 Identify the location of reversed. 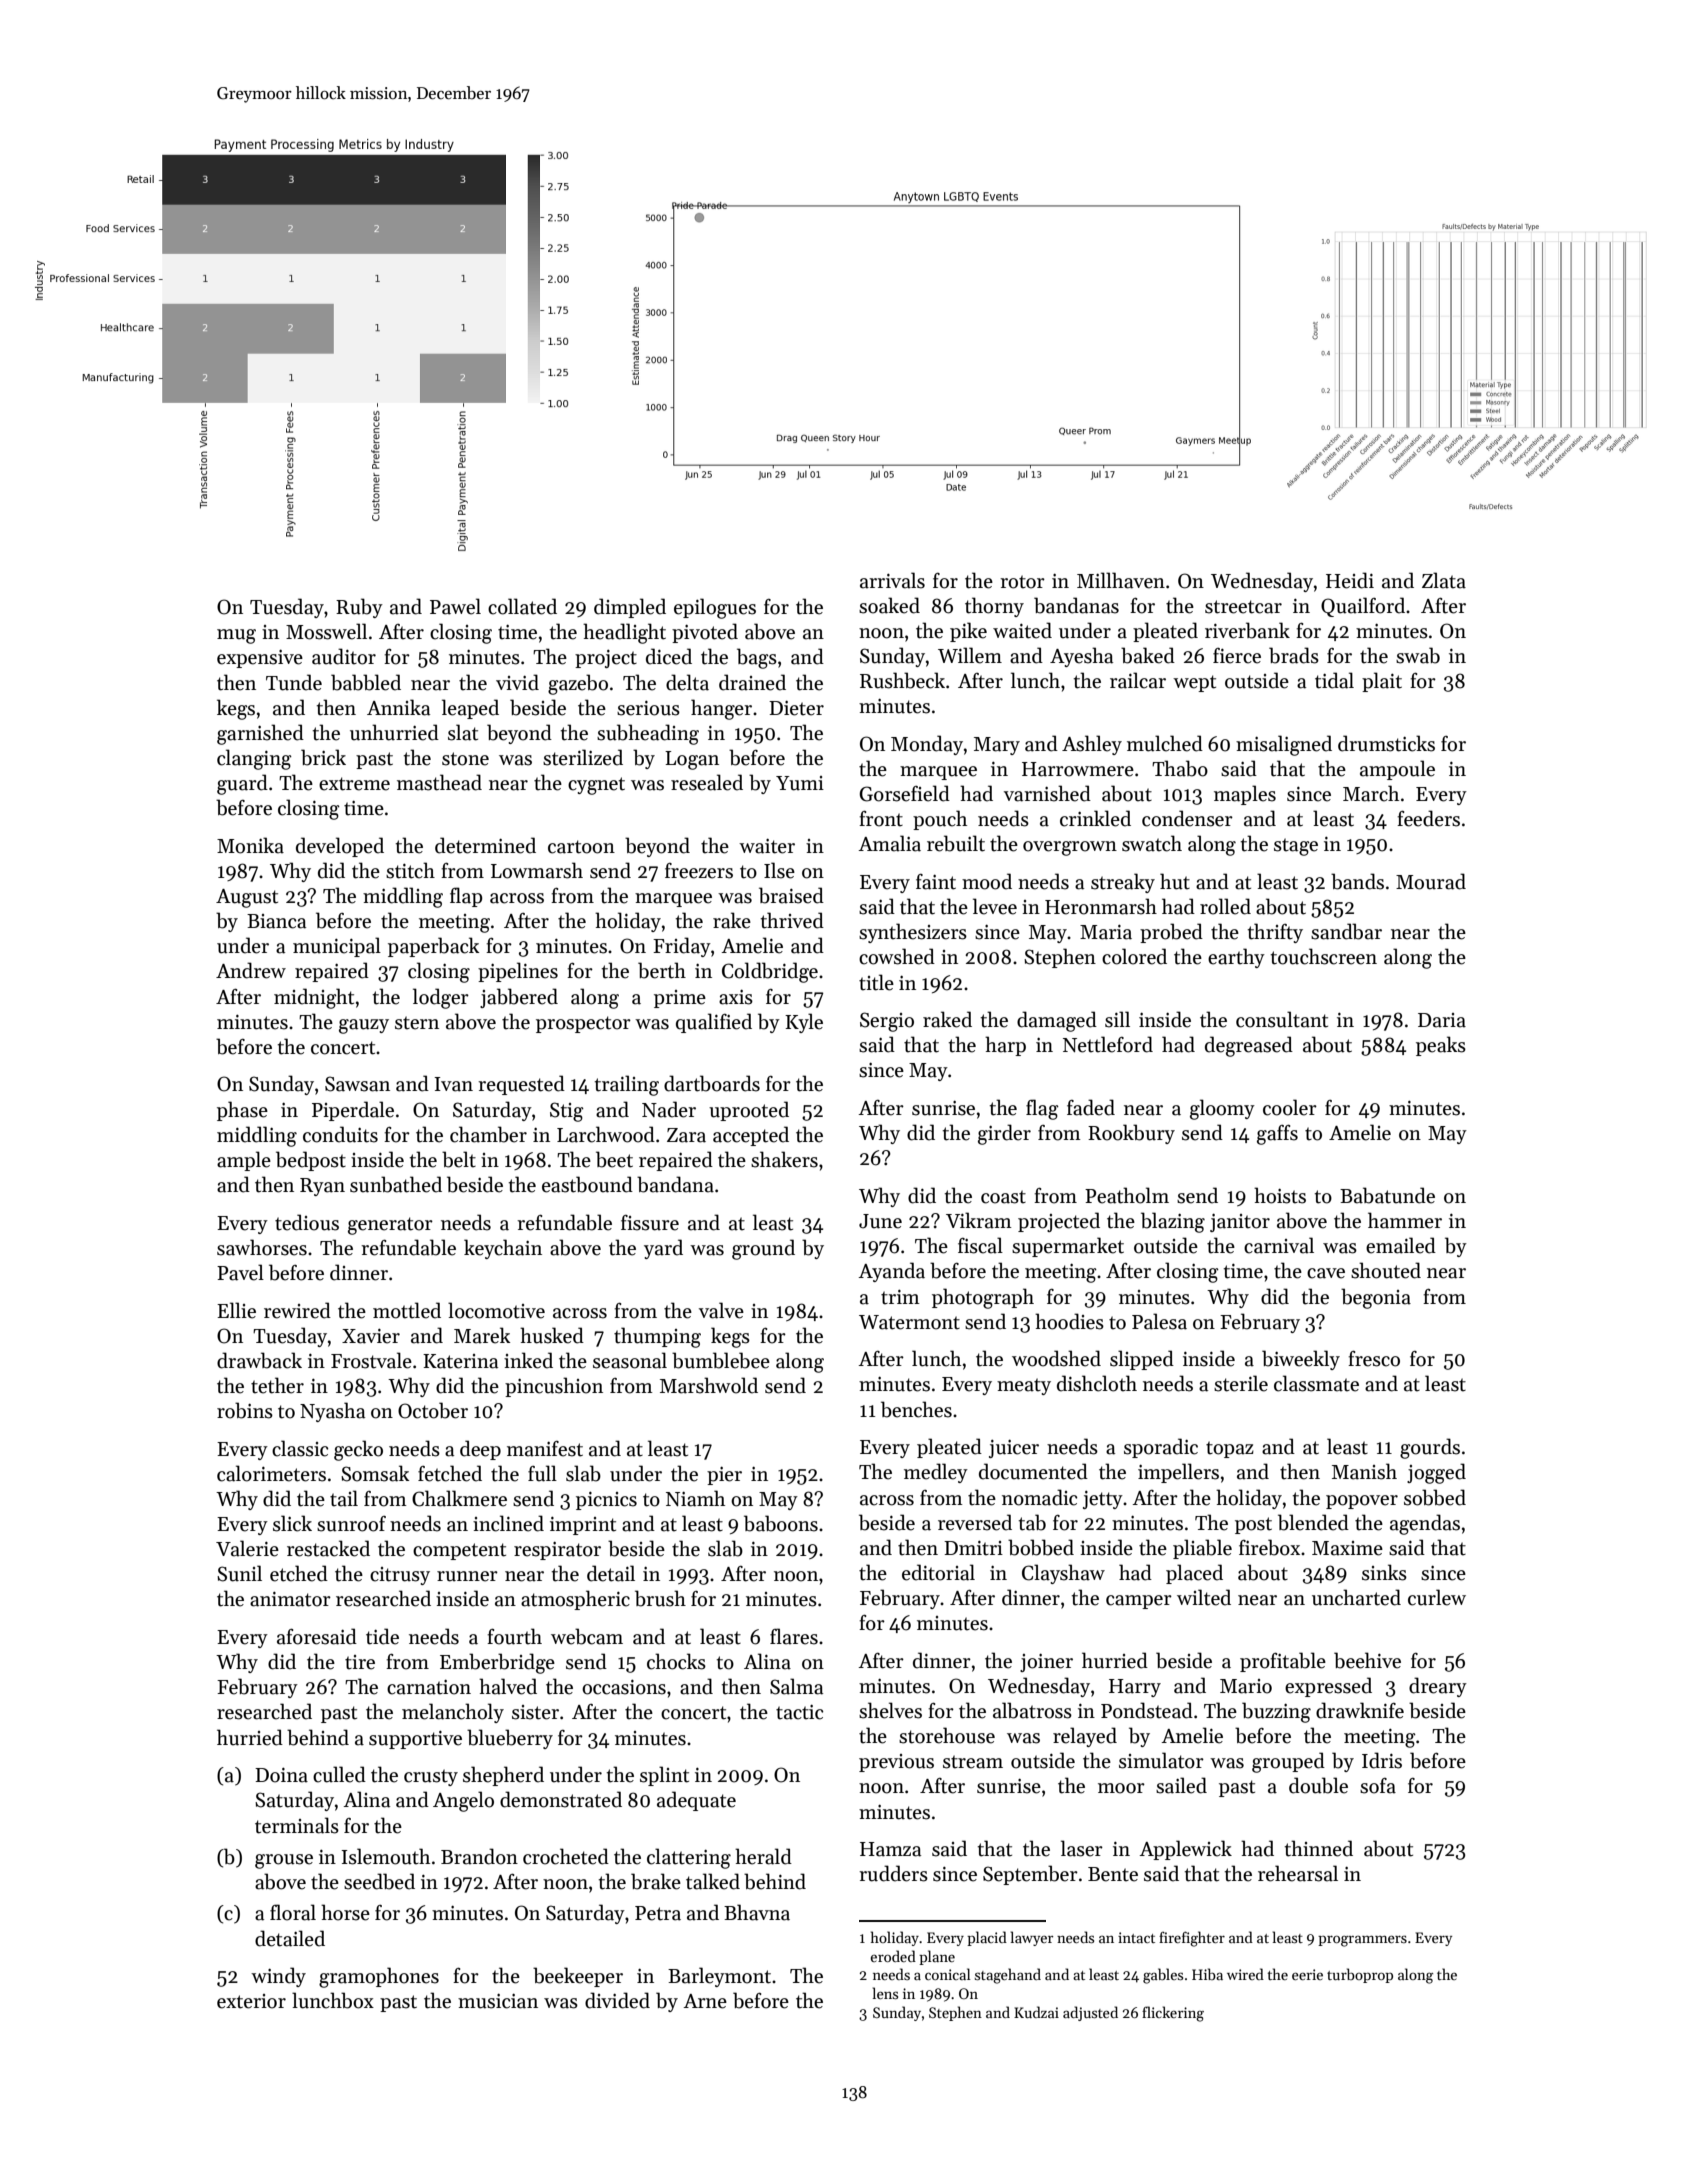
(975, 1522).
